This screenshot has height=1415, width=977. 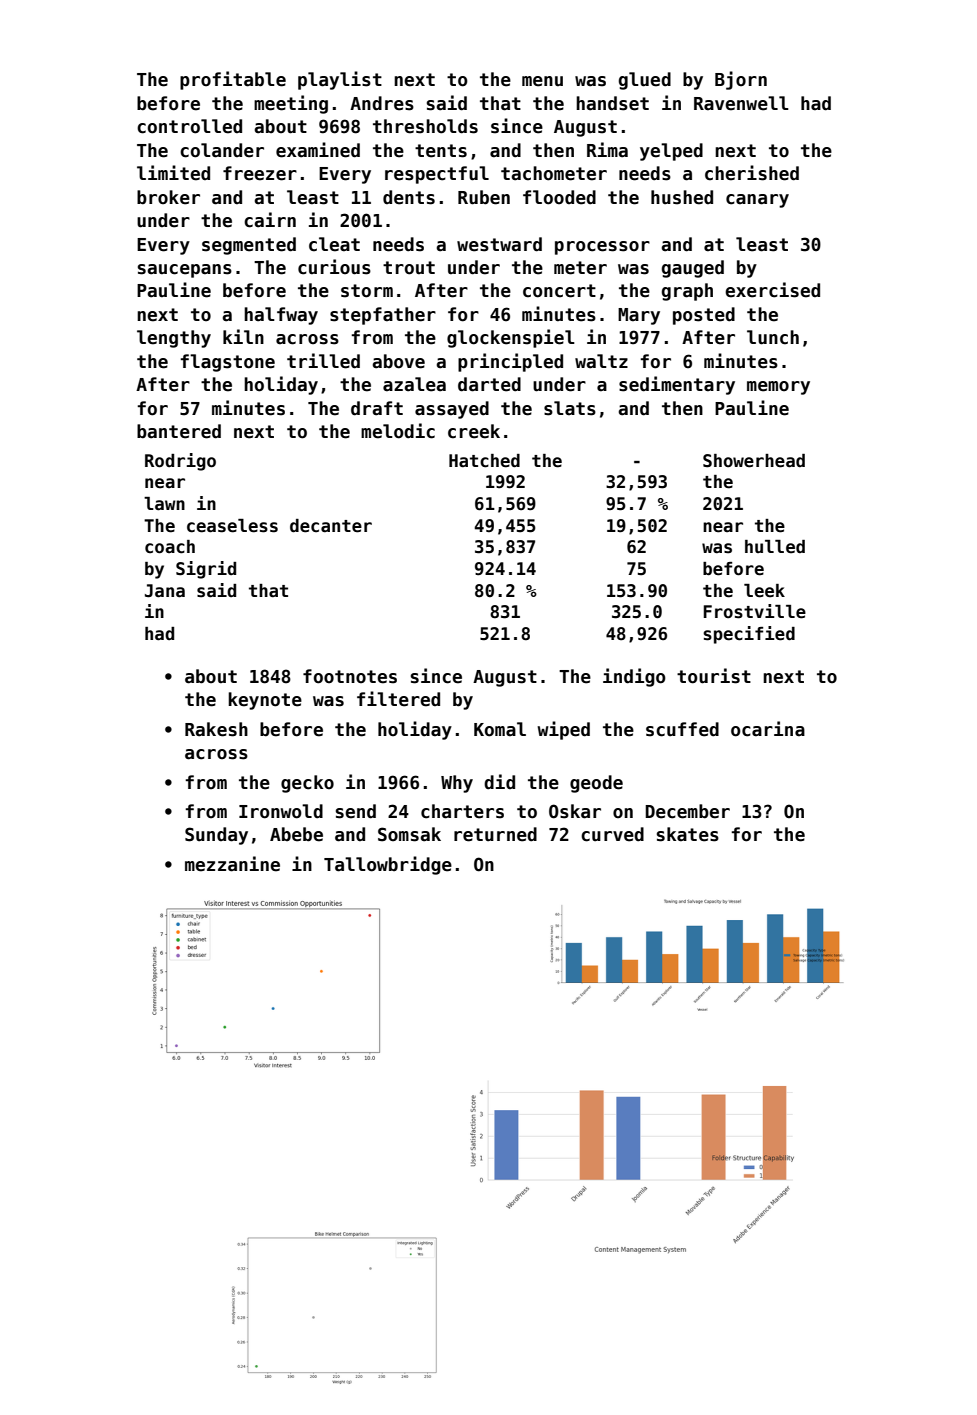 What do you see at coordinates (564, 730) in the screenshot?
I see `wiped` at bounding box center [564, 730].
